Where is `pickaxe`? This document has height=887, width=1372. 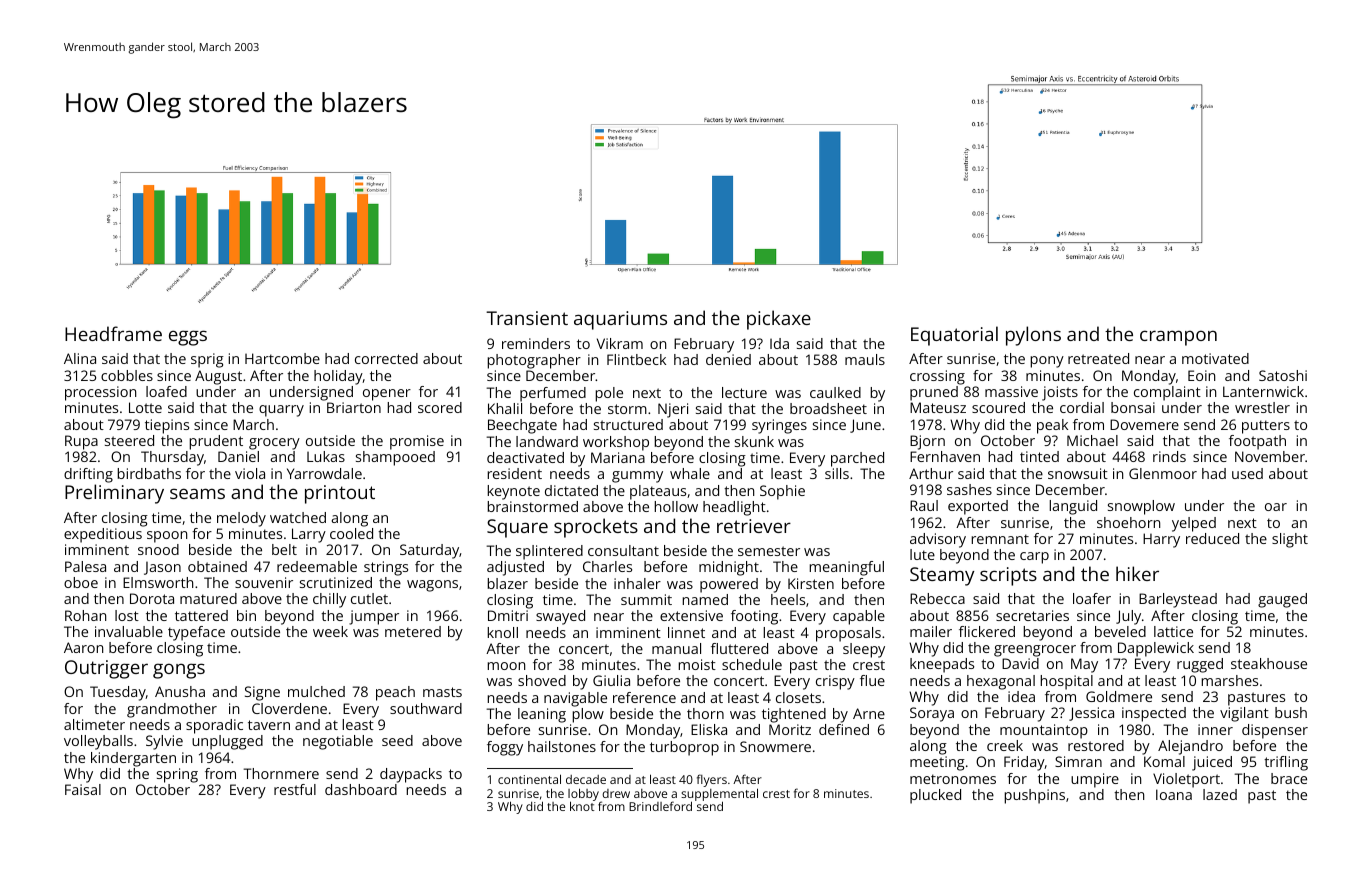
pickaxe is located at coordinates (779, 320).
